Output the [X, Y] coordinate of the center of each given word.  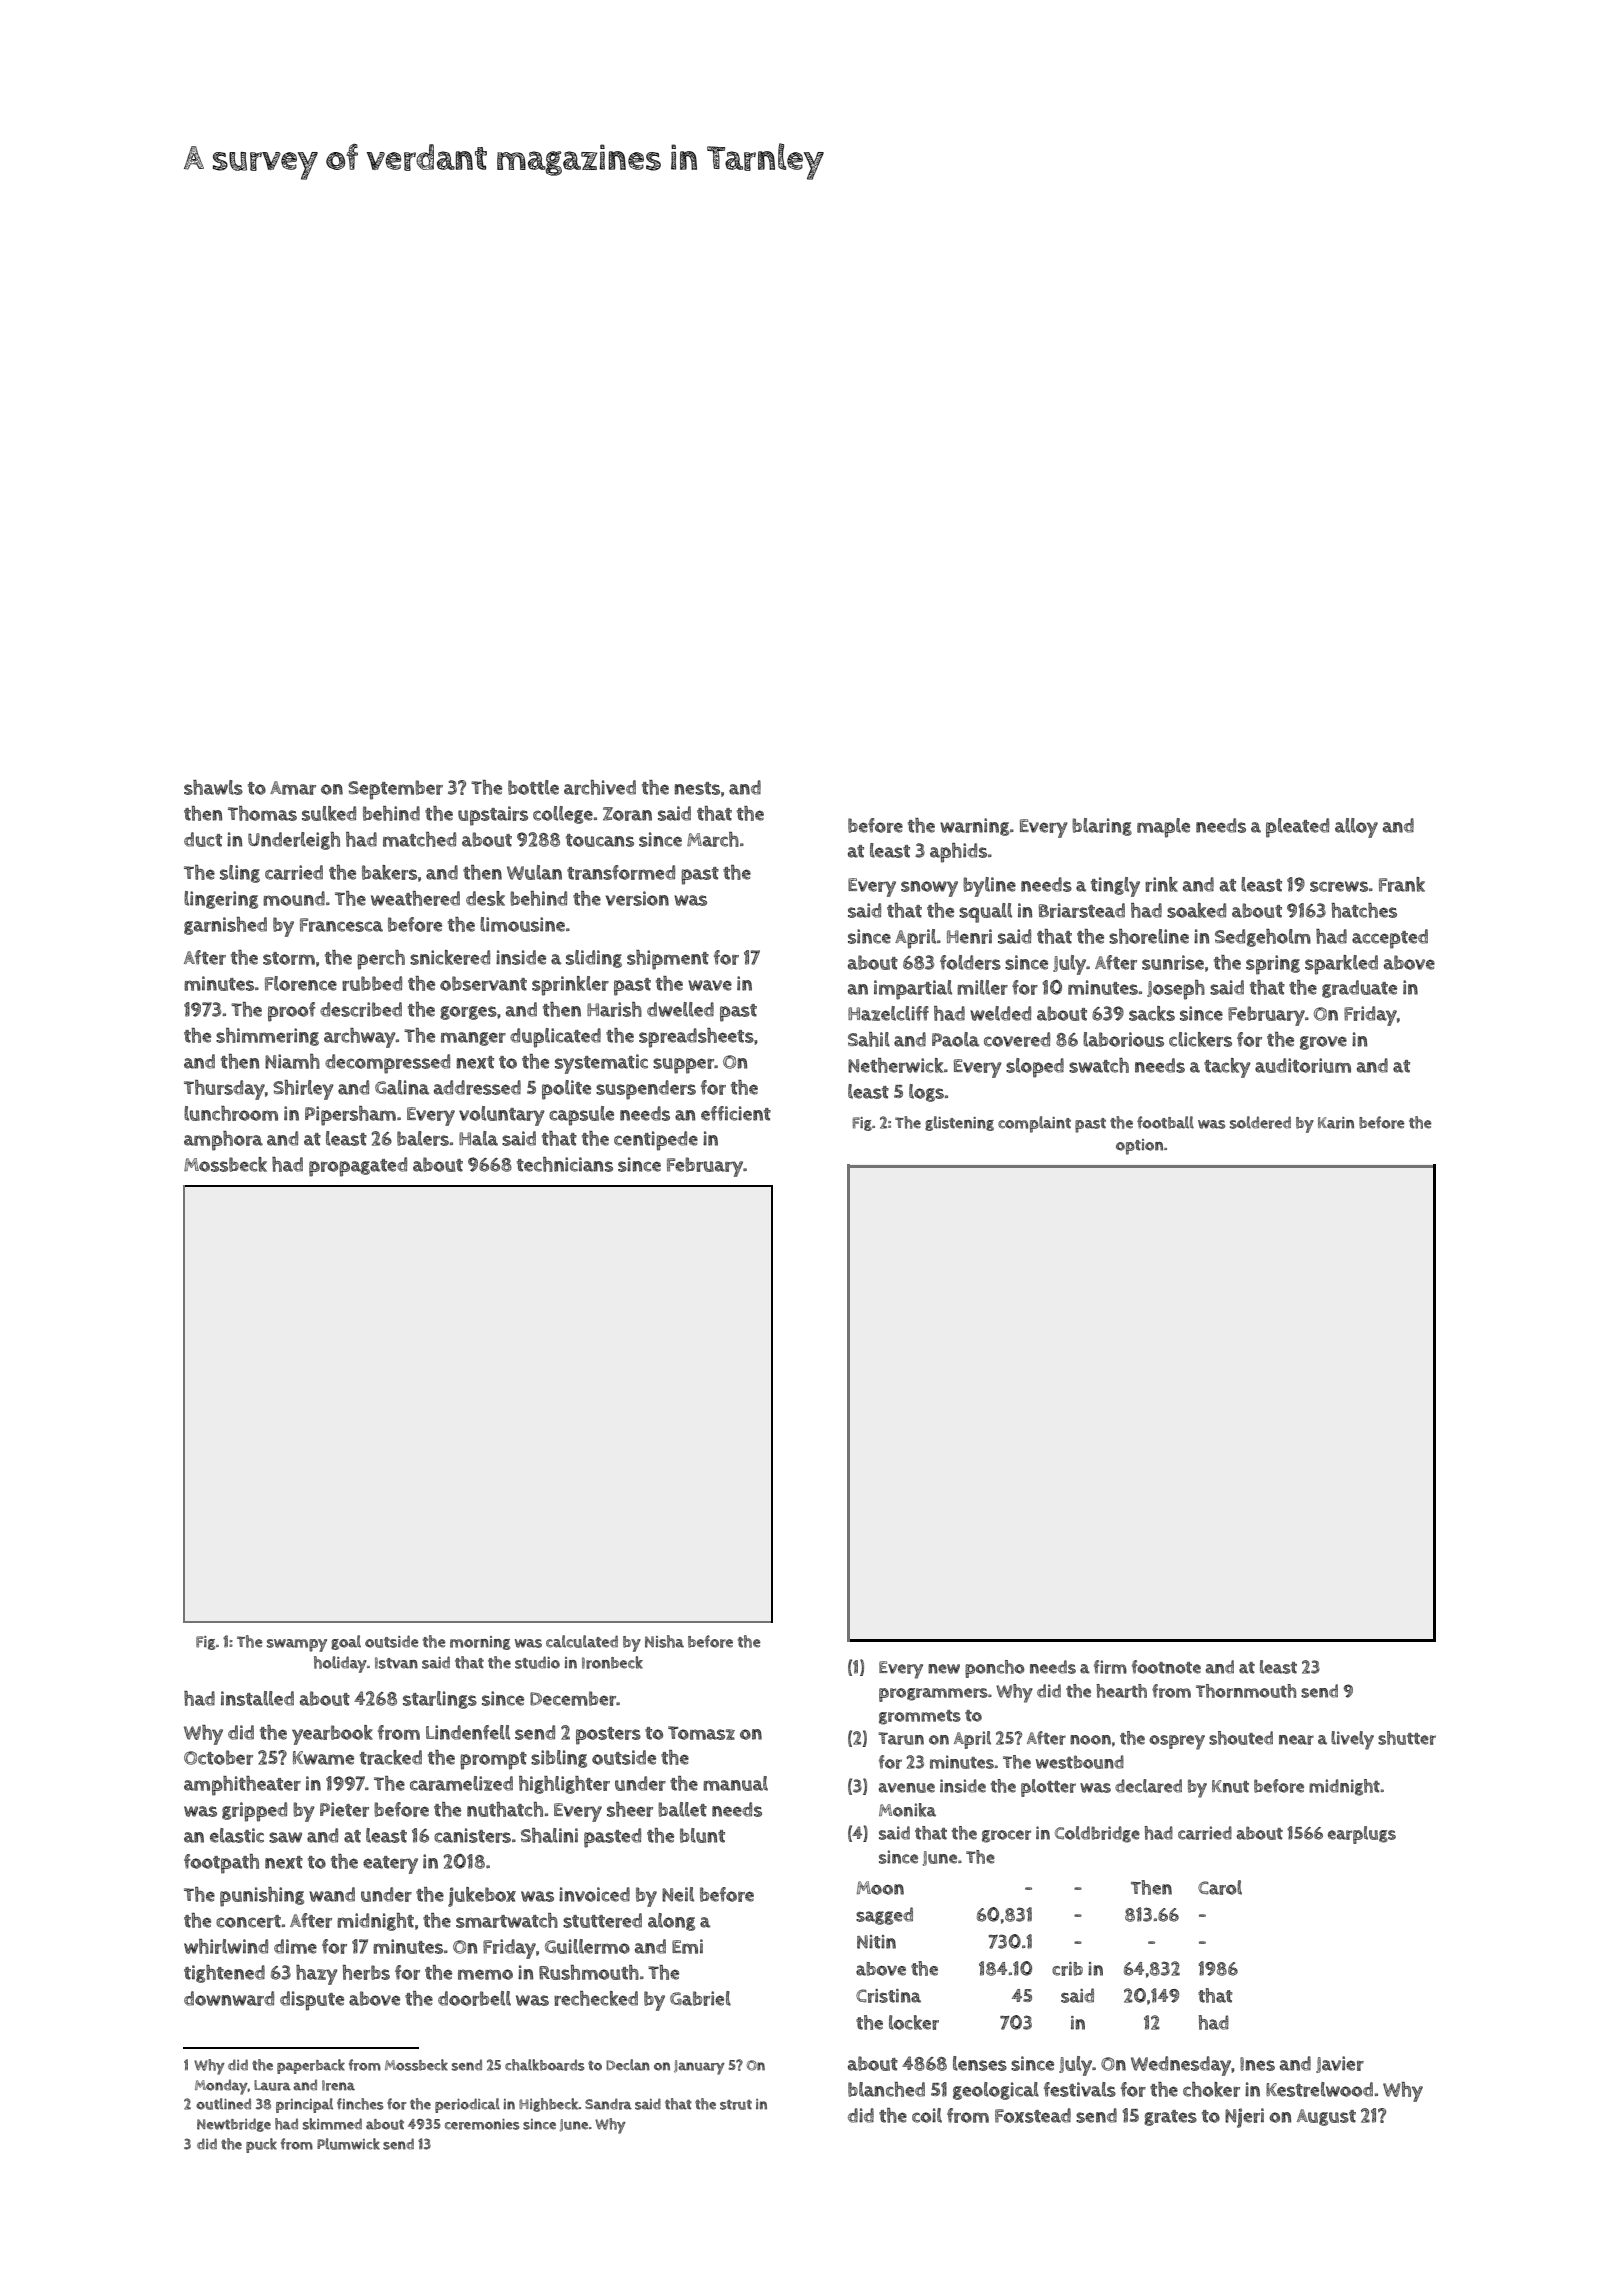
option [1139, 1147]
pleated [1297, 828]
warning [974, 827]
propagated [358, 1167]
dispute [312, 2001]
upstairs [493, 816]
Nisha [664, 1641]
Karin [1336, 1123]
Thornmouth [1246, 1691]
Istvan [396, 1663]
